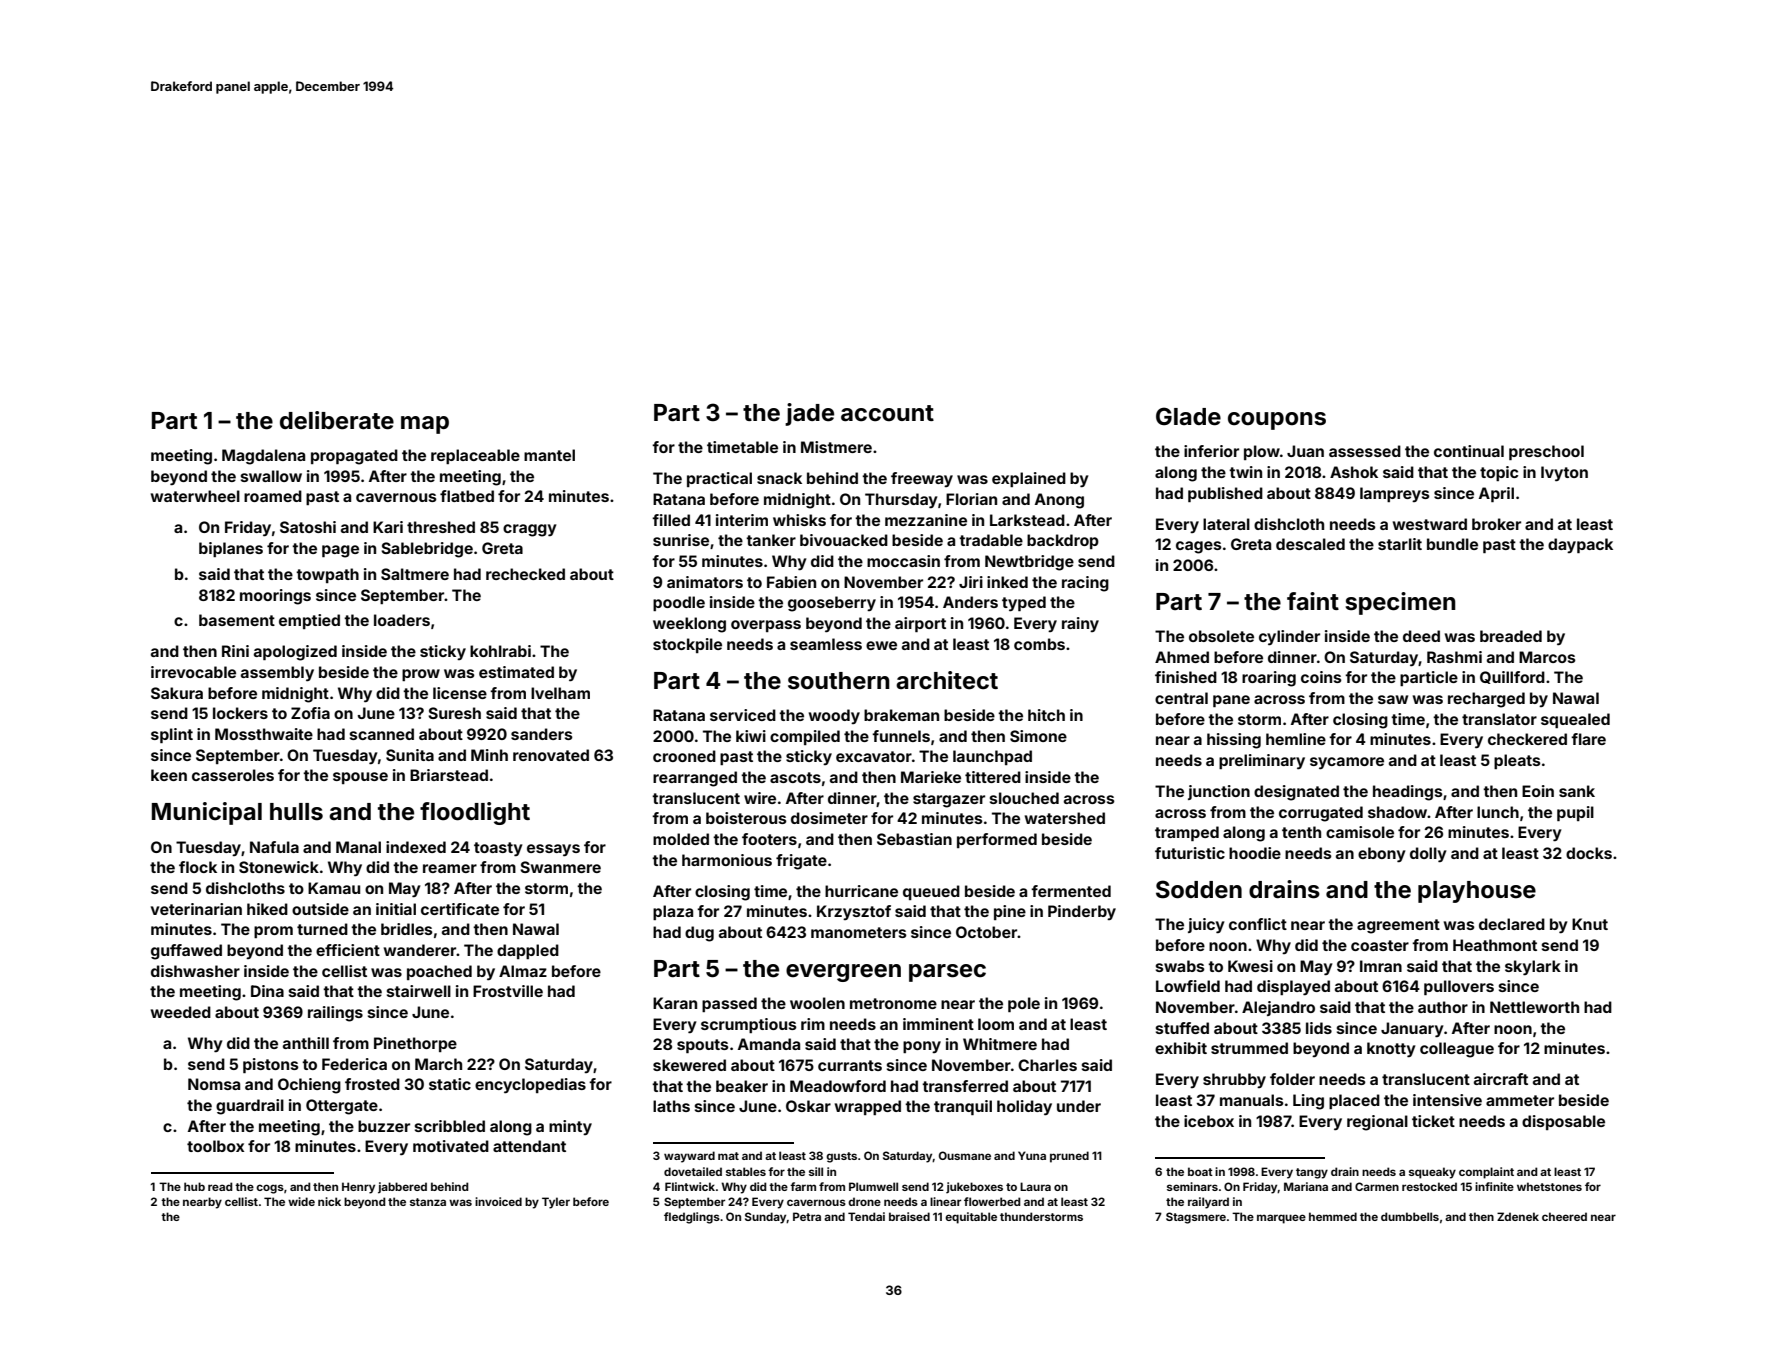 The width and height of the screenshot is (1771, 1369). Describe the element at coordinates (1024, 1108) in the screenshot. I see `holiday` at that location.
